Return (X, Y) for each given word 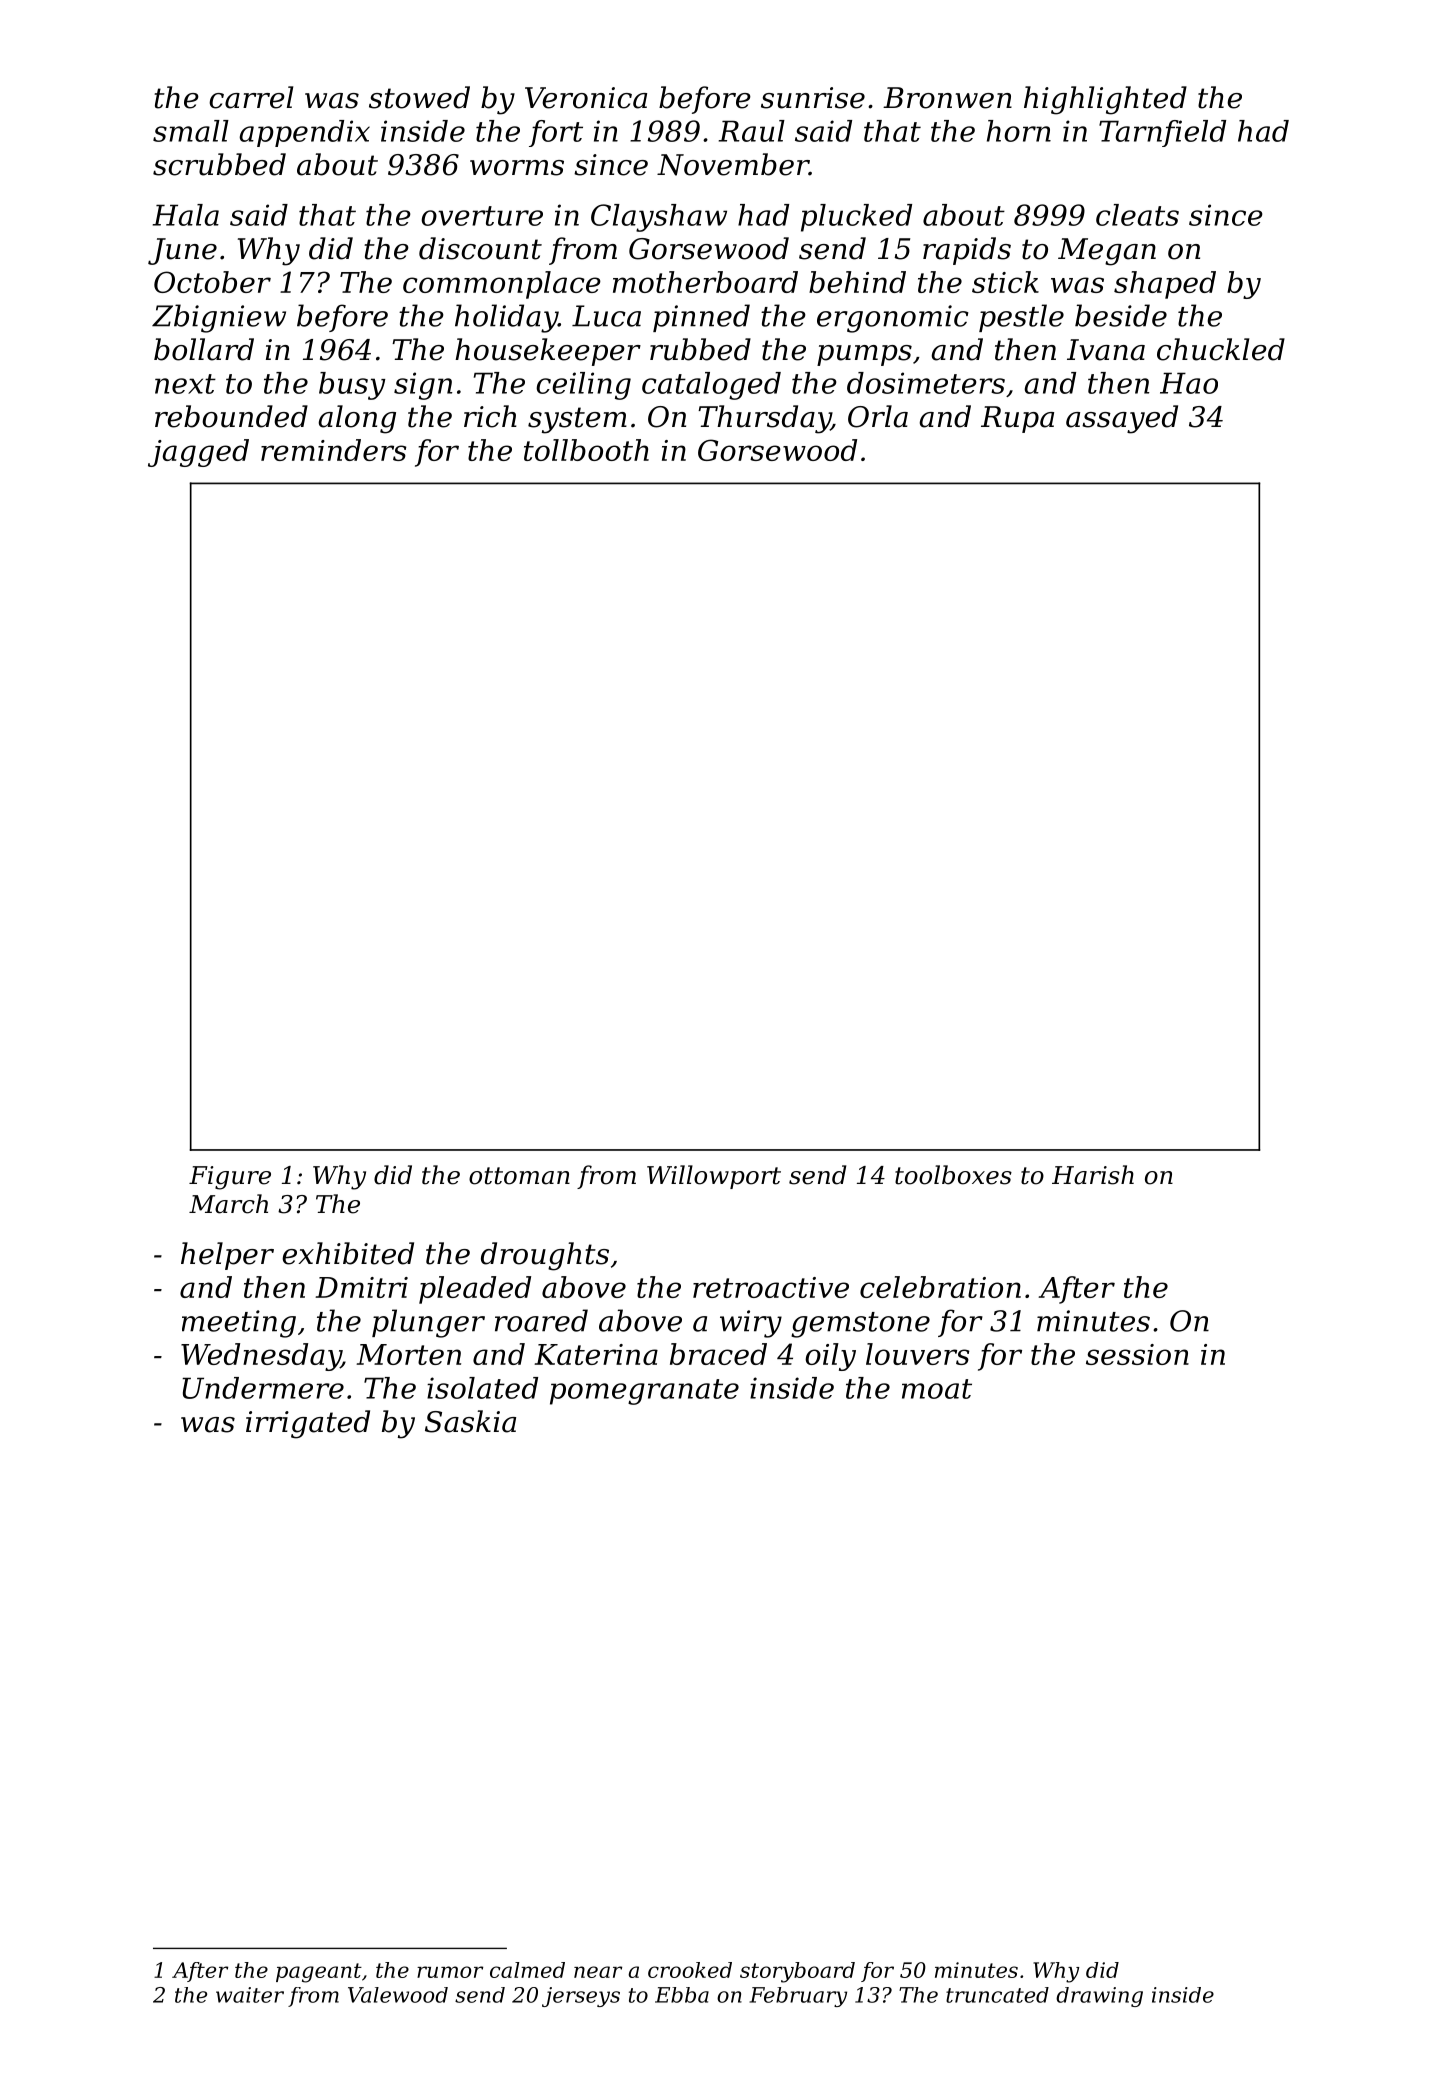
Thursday (764, 419)
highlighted (1105, 100)
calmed (527, 1970)
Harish (1093, 1175)
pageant (319, 1973)
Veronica (586, 98)
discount (480, 248)
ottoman (519, 1176)
